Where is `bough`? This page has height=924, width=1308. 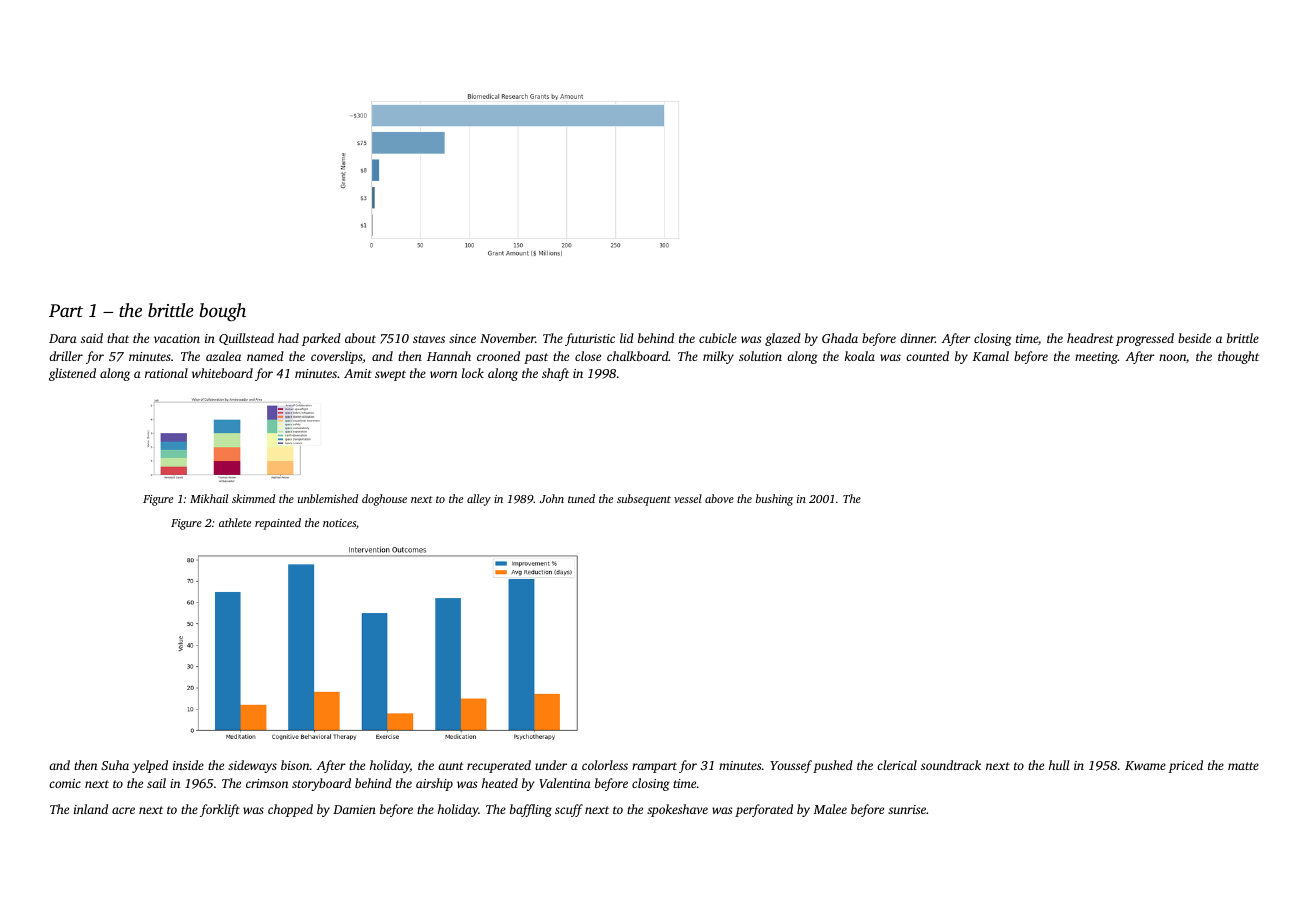 bough is located at coordinates (222, 312).
